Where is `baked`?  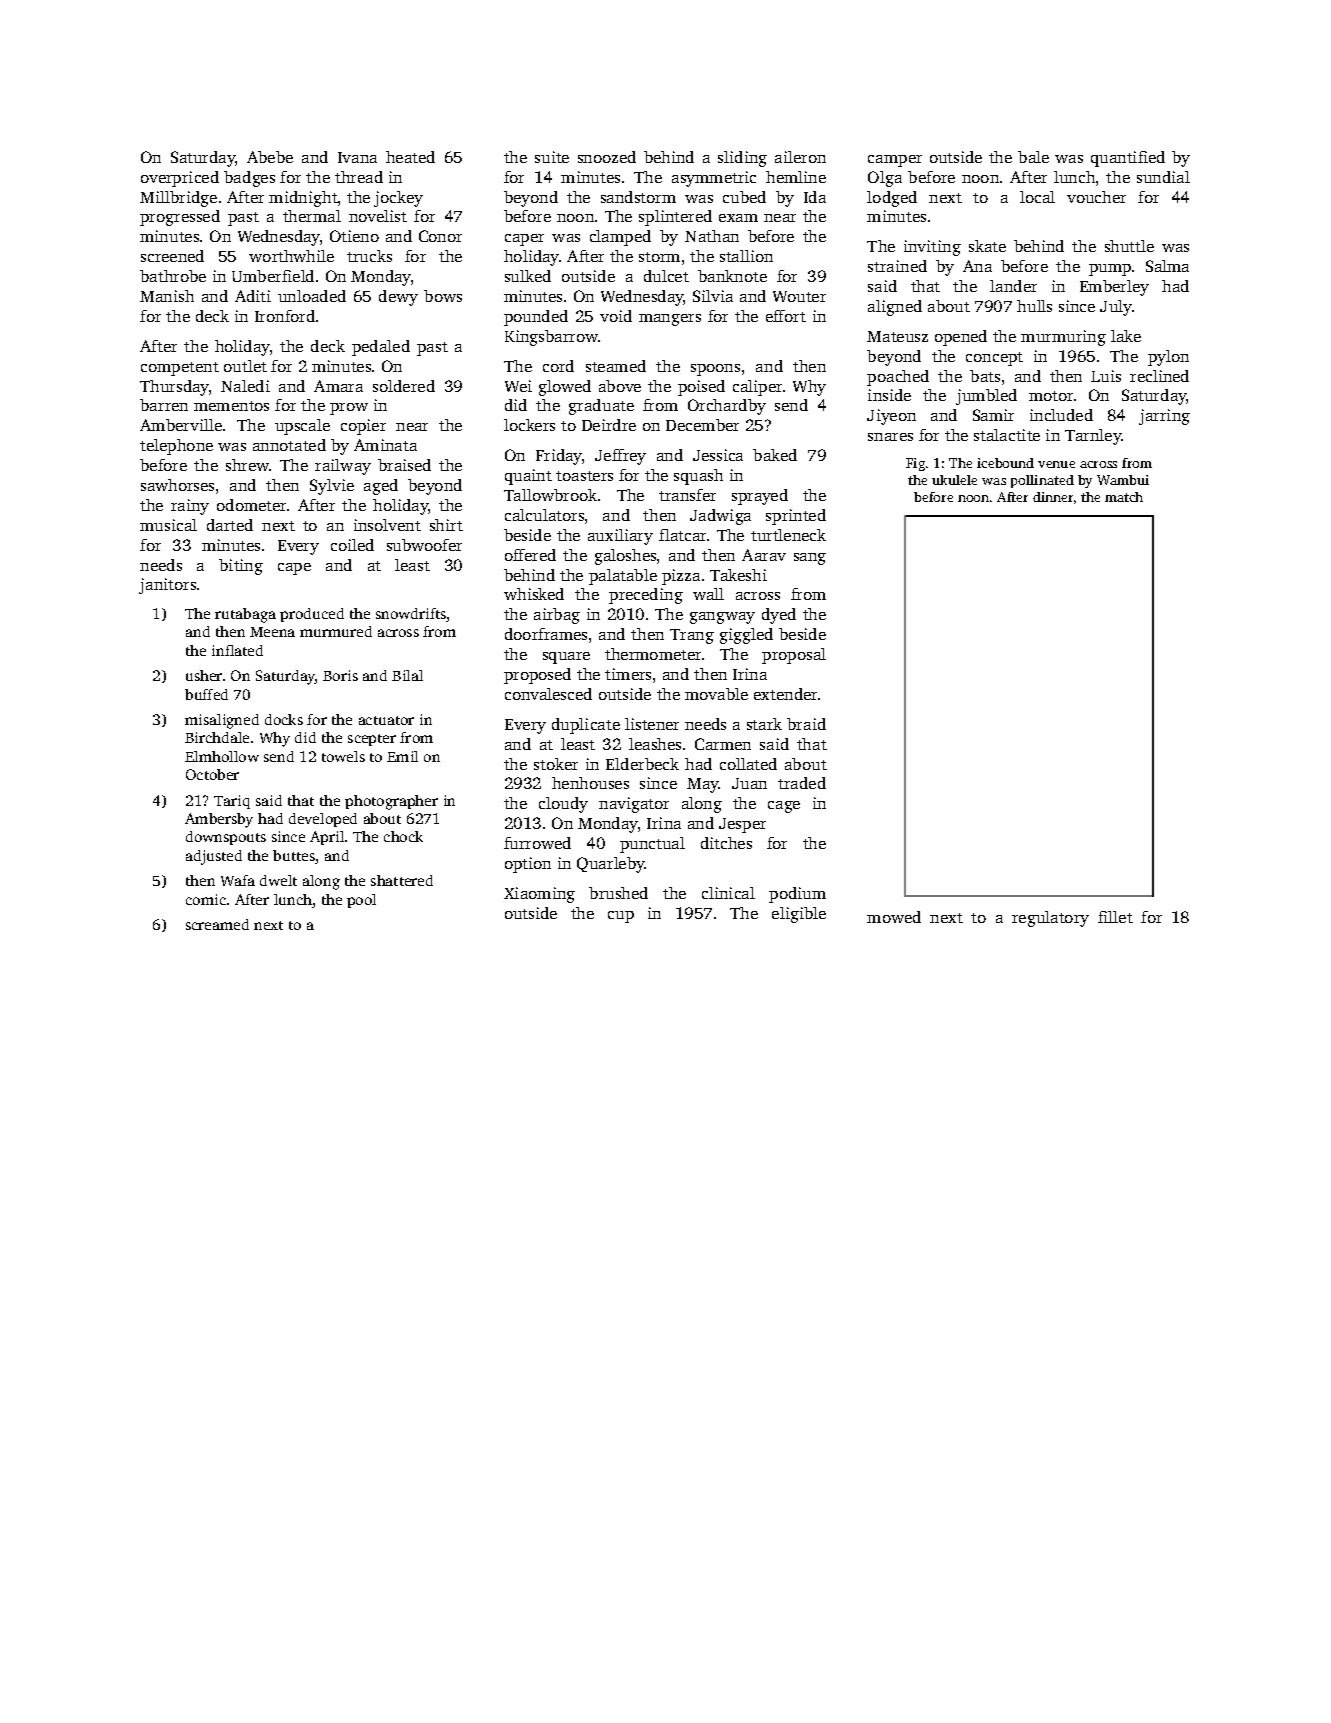
baked is located at coordinates (775, 455).
